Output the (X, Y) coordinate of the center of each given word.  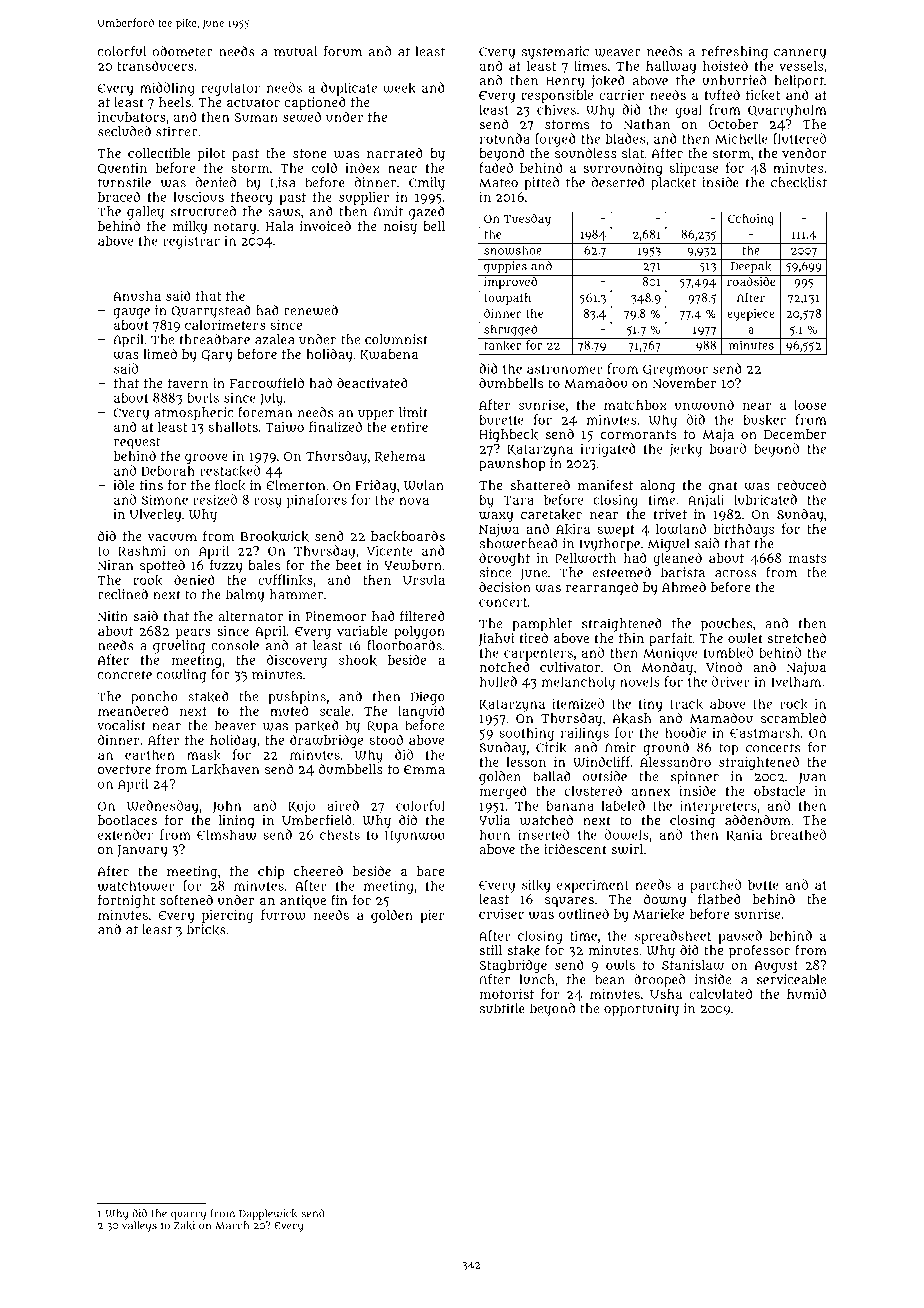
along (657, 487)
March (232, 1225)
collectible (159, 153)
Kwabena (389, 355)
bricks (206, 929)
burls (203, 397)
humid (806, 993)
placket (673, 184)
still (491, 950)
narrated (395, 153)
